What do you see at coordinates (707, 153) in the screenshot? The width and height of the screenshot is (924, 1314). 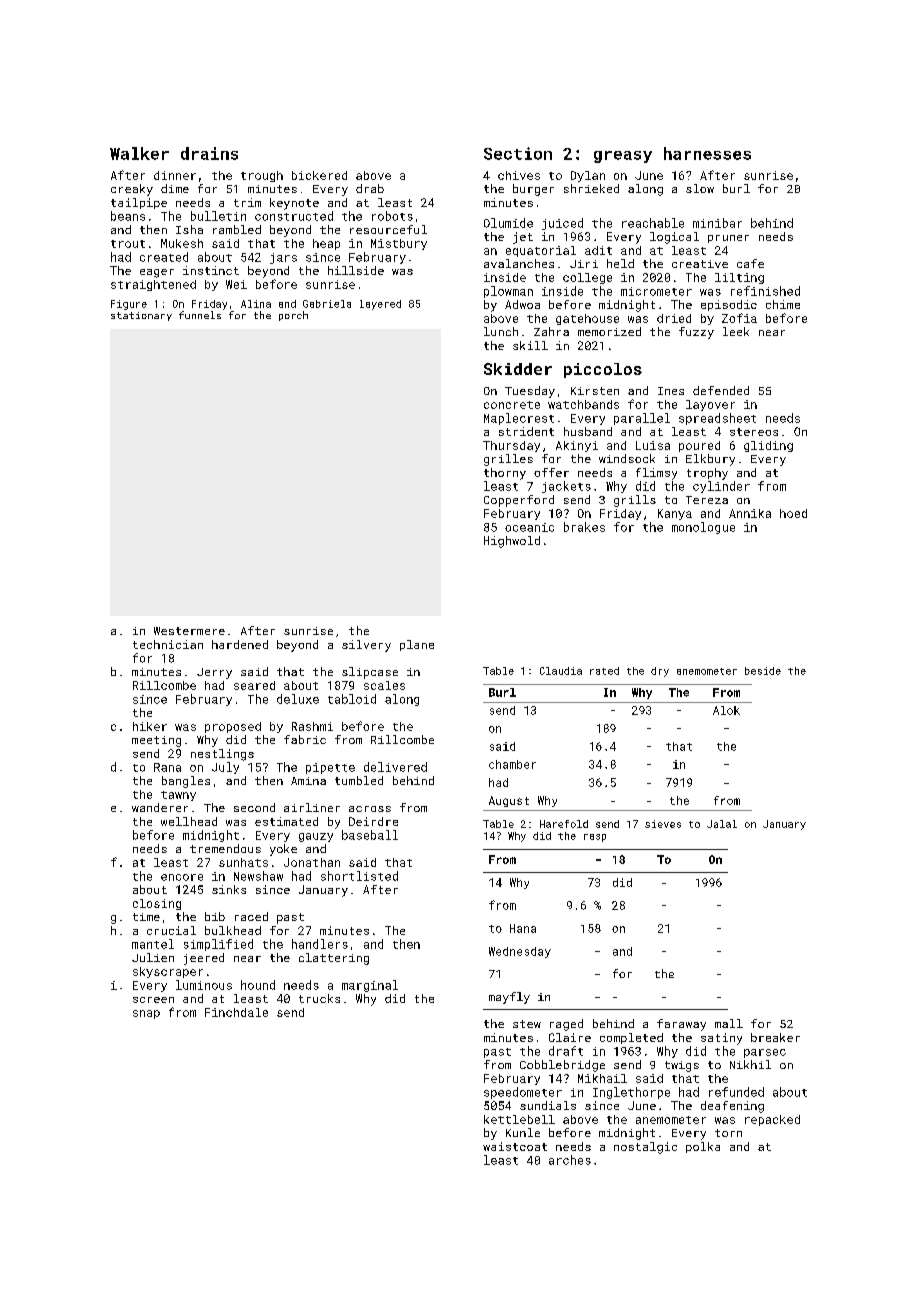 I see `harnesses` at bounding box center [707, 153].
